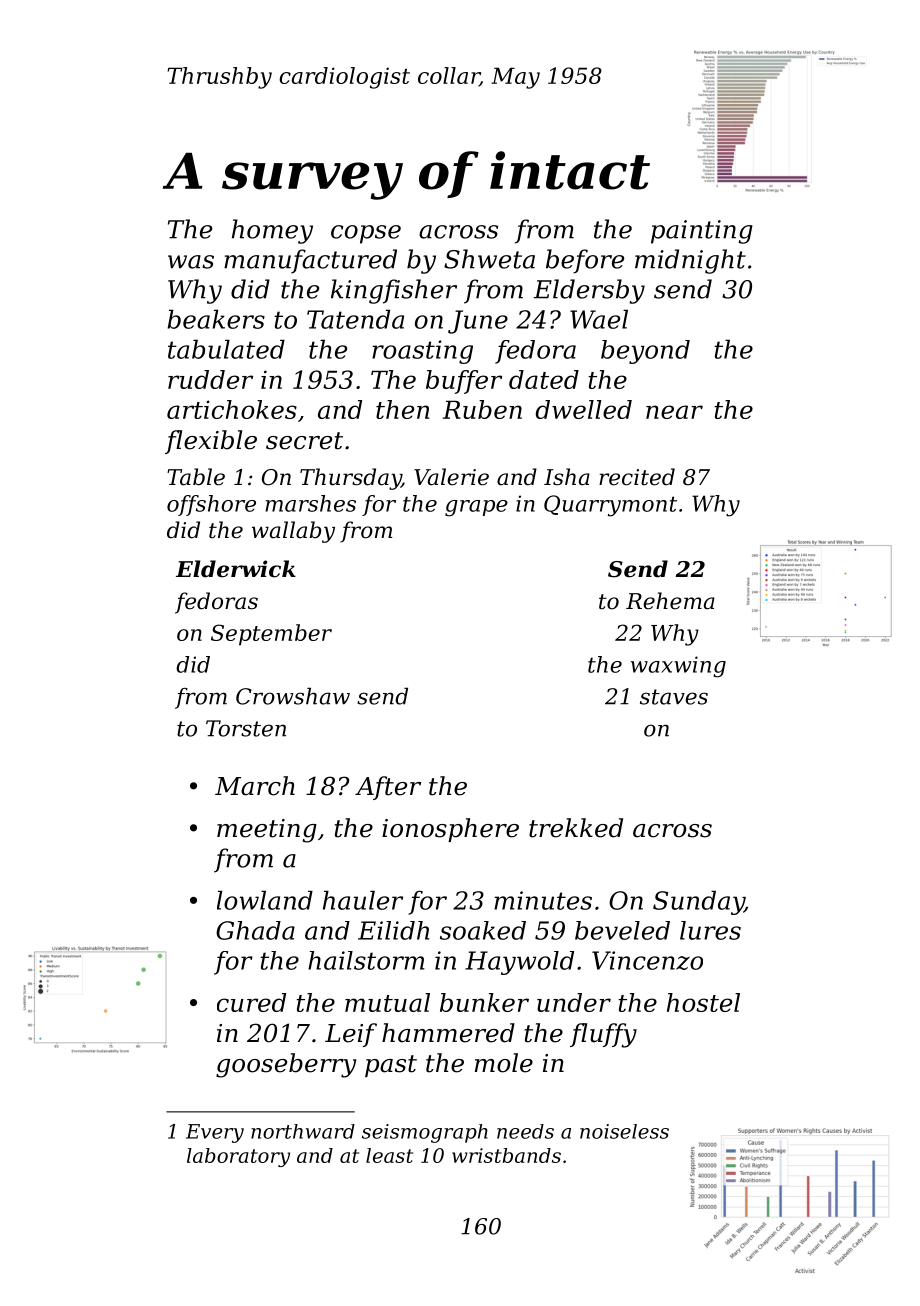  Describe the element at coordinates (576, 828) in the screenshot. I see `trekked` at that location.
